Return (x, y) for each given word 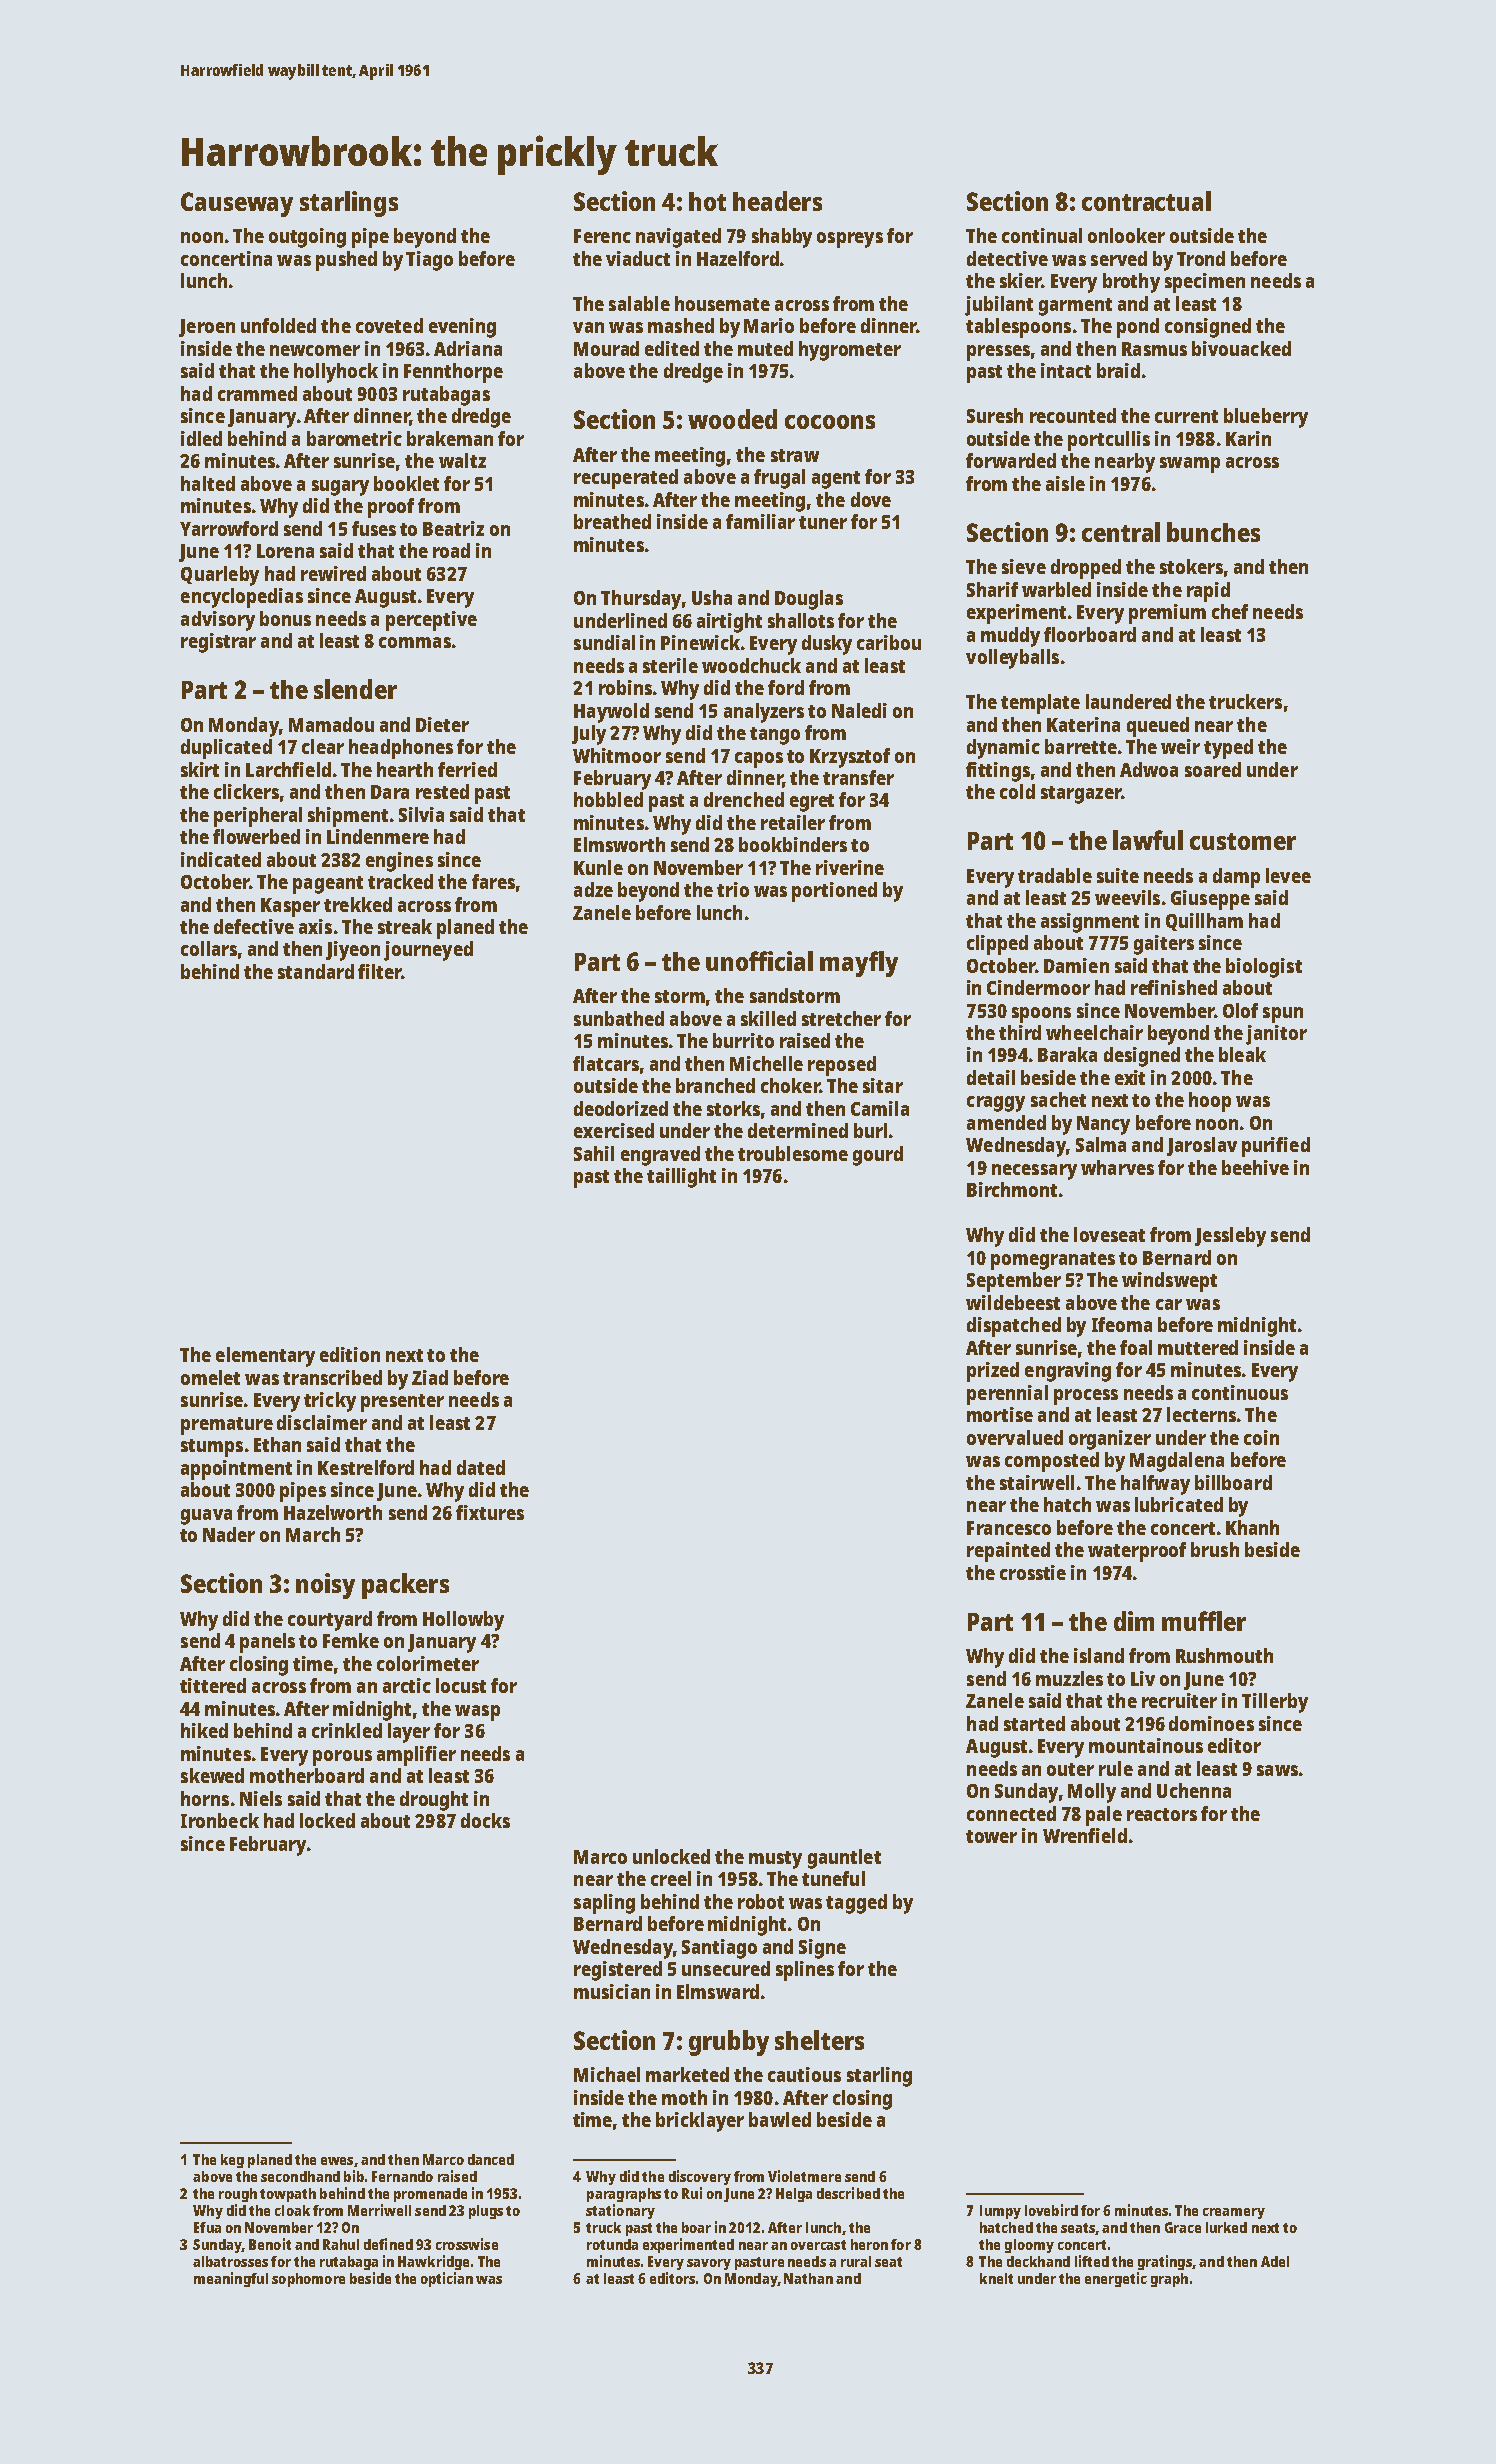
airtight (729, 623)
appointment (236, 1470)
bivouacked (1241, 348)
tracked (400, 881)
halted (208, 483)
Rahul (341, 2244)
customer (1243, 841)
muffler (1204, 1621)
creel (671, 1878)
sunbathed (619, 1018)
